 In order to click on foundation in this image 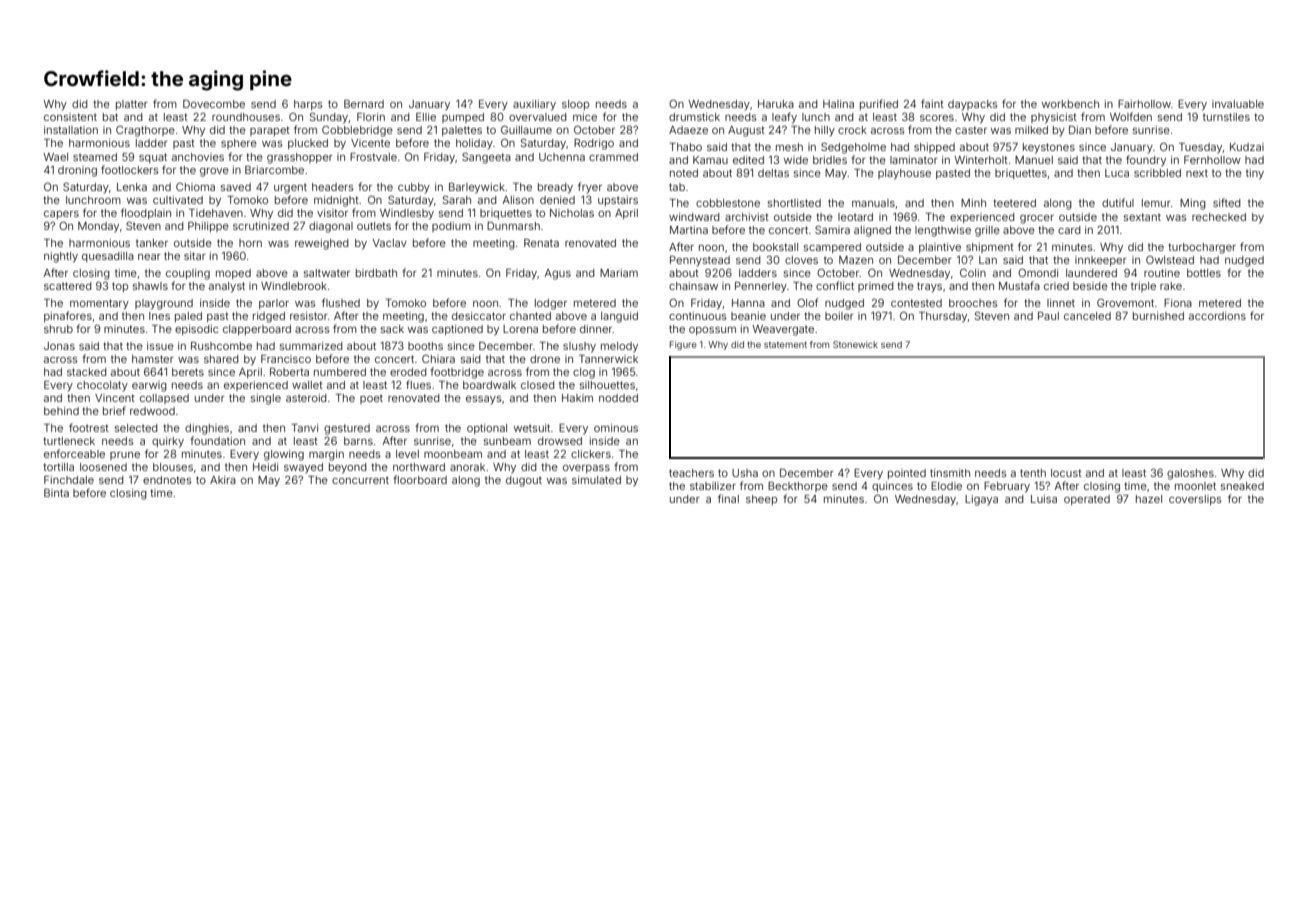, I will do `click(217, 440)`.
